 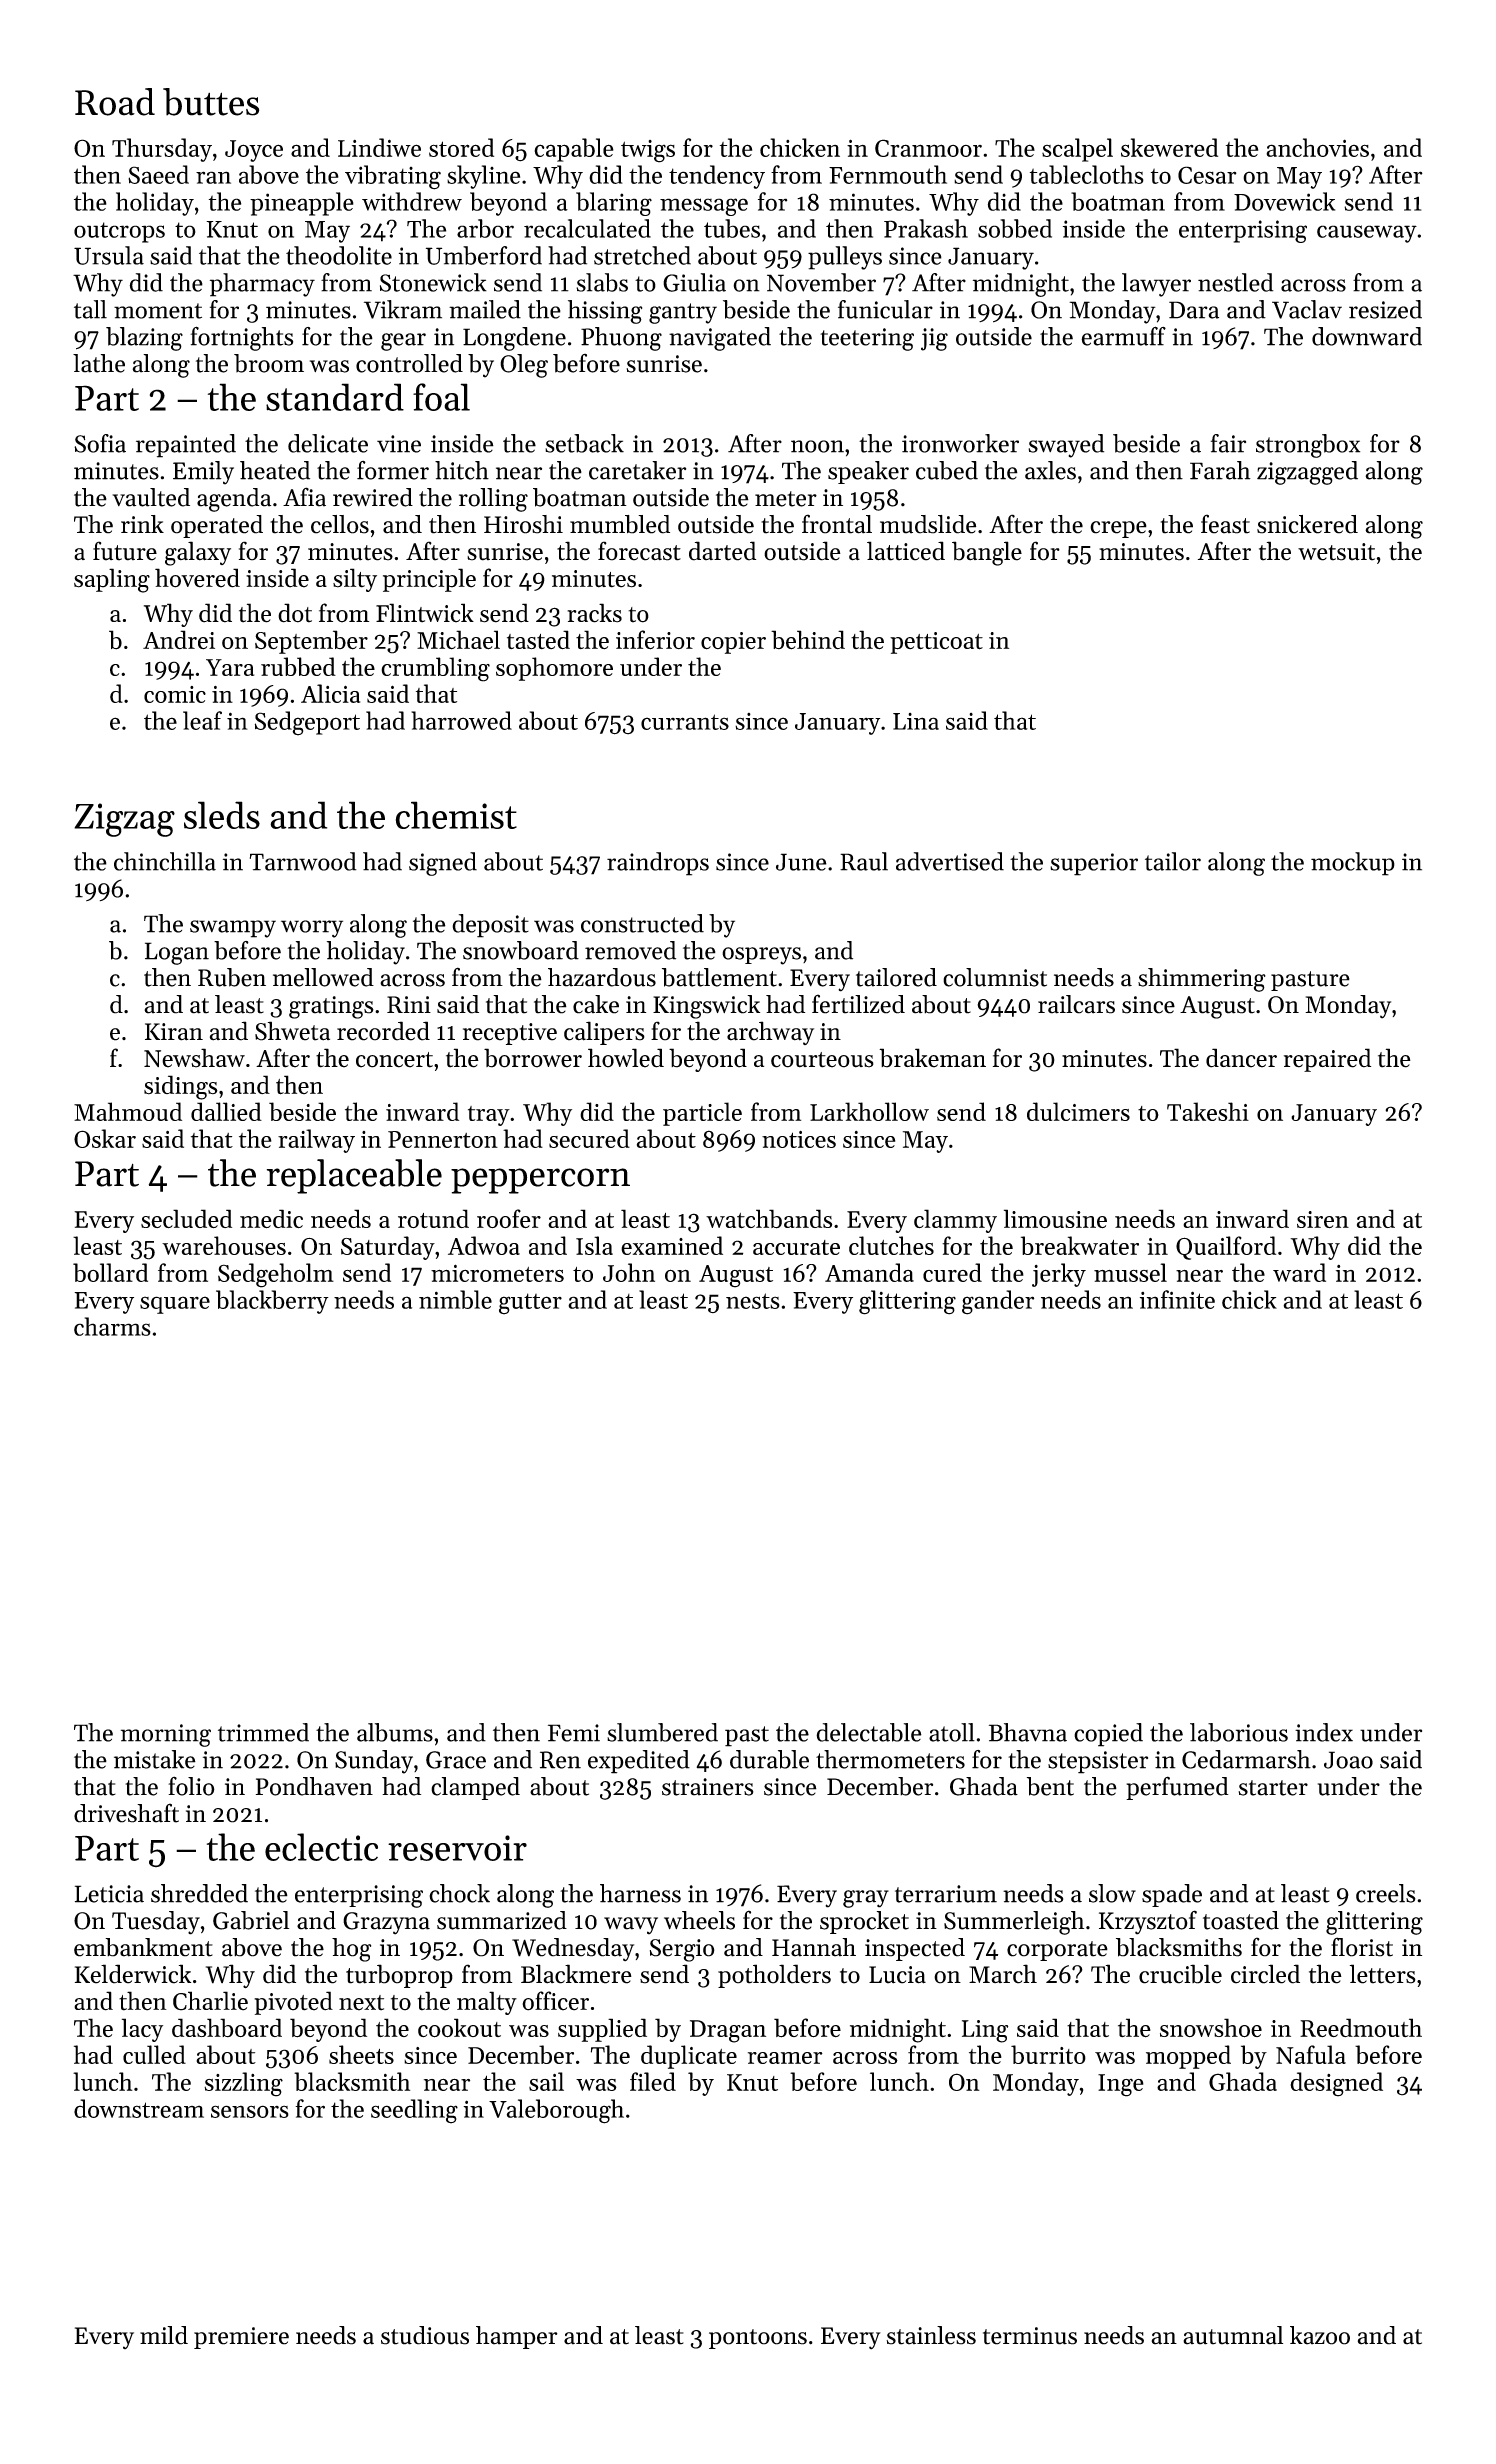 I want to click on embankment, so click(x=143, y=1947).
